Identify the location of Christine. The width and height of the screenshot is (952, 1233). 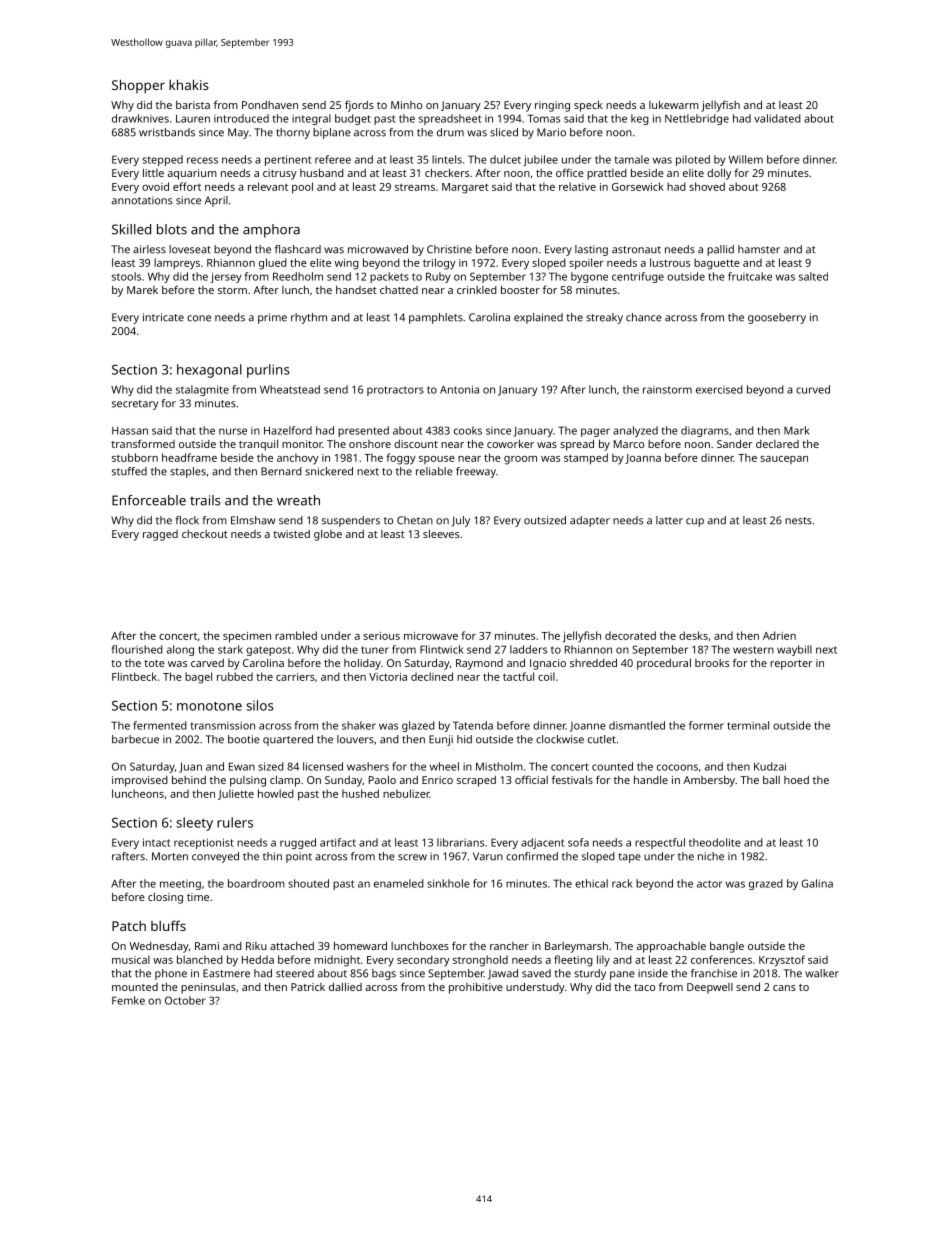
(449, 249).
